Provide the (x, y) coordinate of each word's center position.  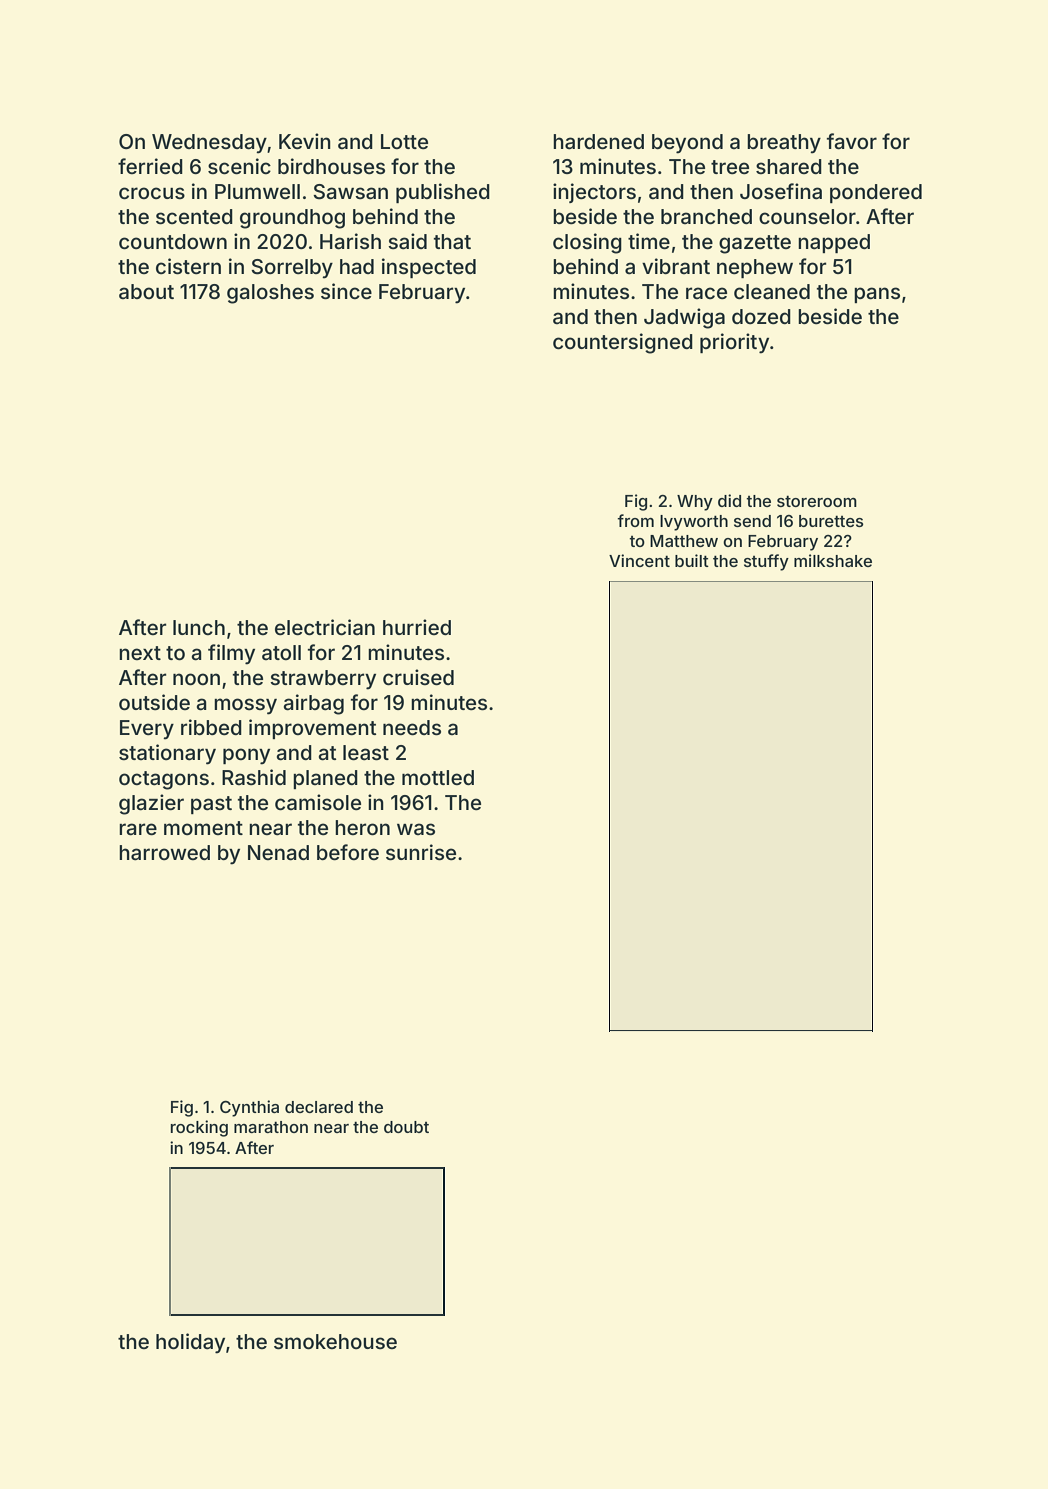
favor (852, 141)
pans (877, 295)
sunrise (421, 852)
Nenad (278, 853)
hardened (598, 142)
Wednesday (209, 144)
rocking (199, 1128)
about (146, 291)
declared (319, 1107)
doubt (406, 1127)
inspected (429, 268)
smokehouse (335, 1341)
